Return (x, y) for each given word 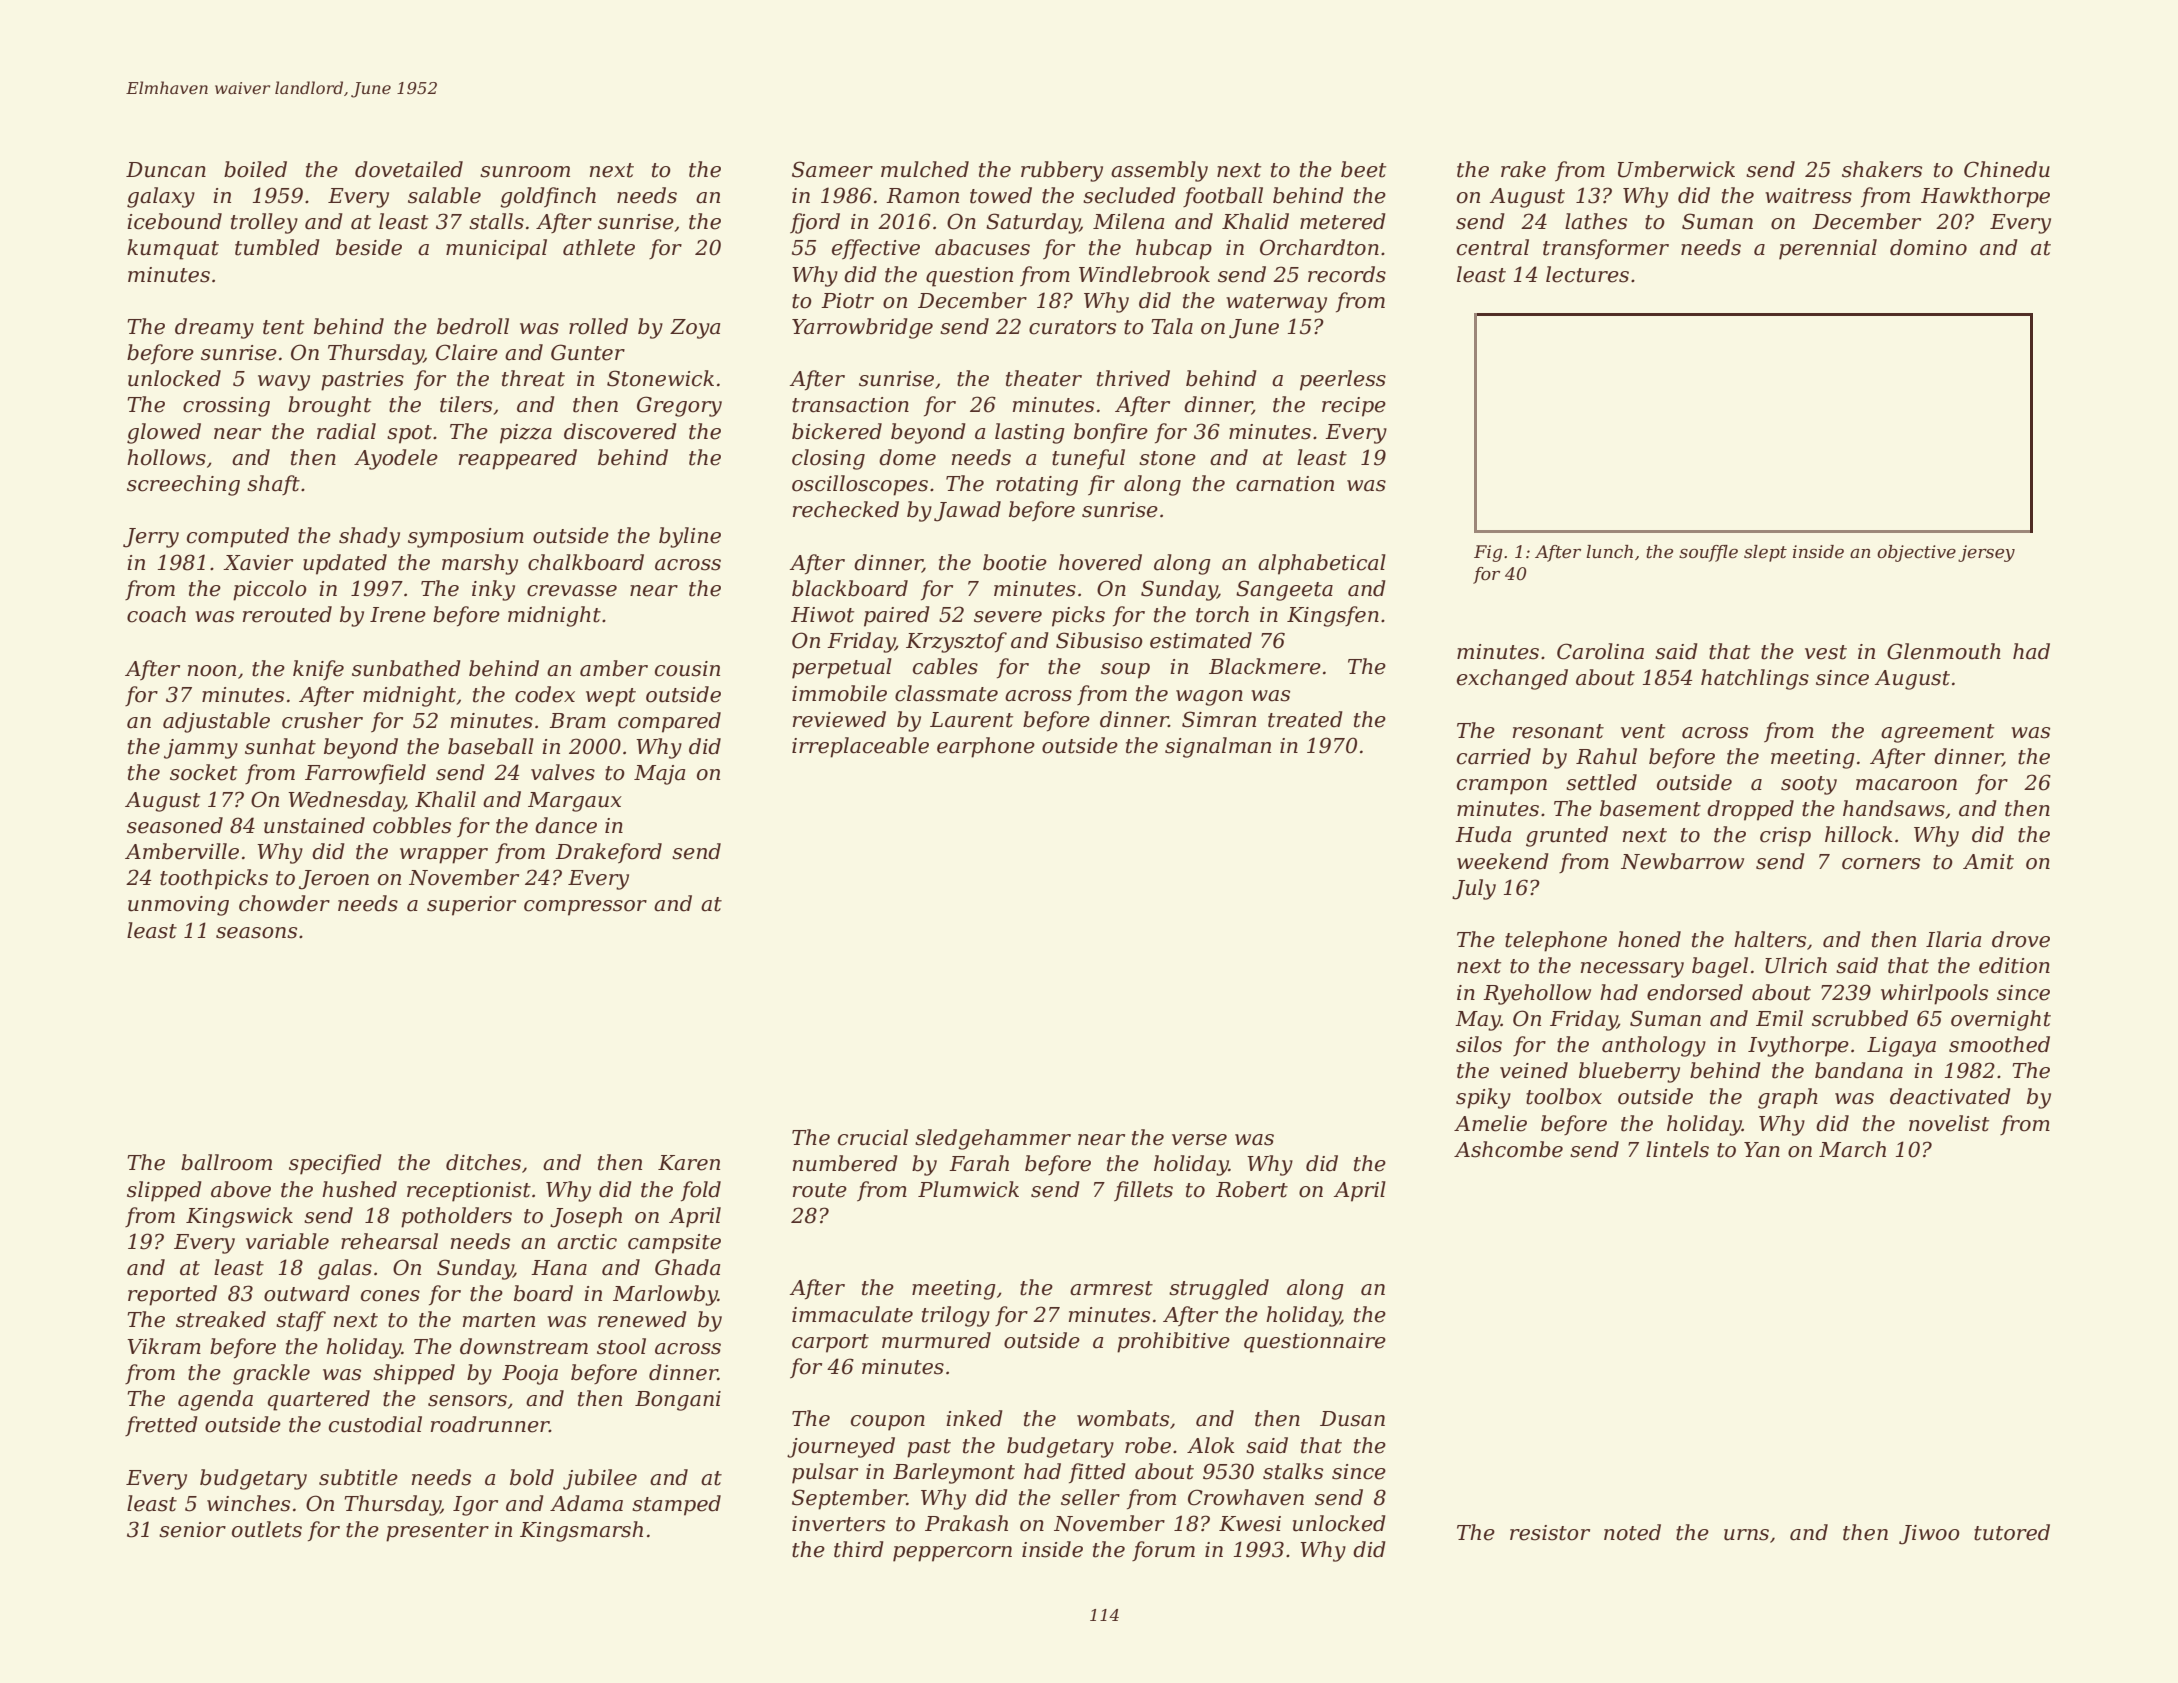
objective (1916, 553)
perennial (1828, 249)
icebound (174, 221)
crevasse (572, 591)
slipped (164, 1191)
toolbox (1564, 1096)
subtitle (358, 1477)
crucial (873, 1137)
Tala (1172, 326)
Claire (467, 352)
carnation (1285, 484)
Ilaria (1953, 939)
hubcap (1174, 249)
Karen (689, 1163)
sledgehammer (993, 1139)
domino (1928, 247)
